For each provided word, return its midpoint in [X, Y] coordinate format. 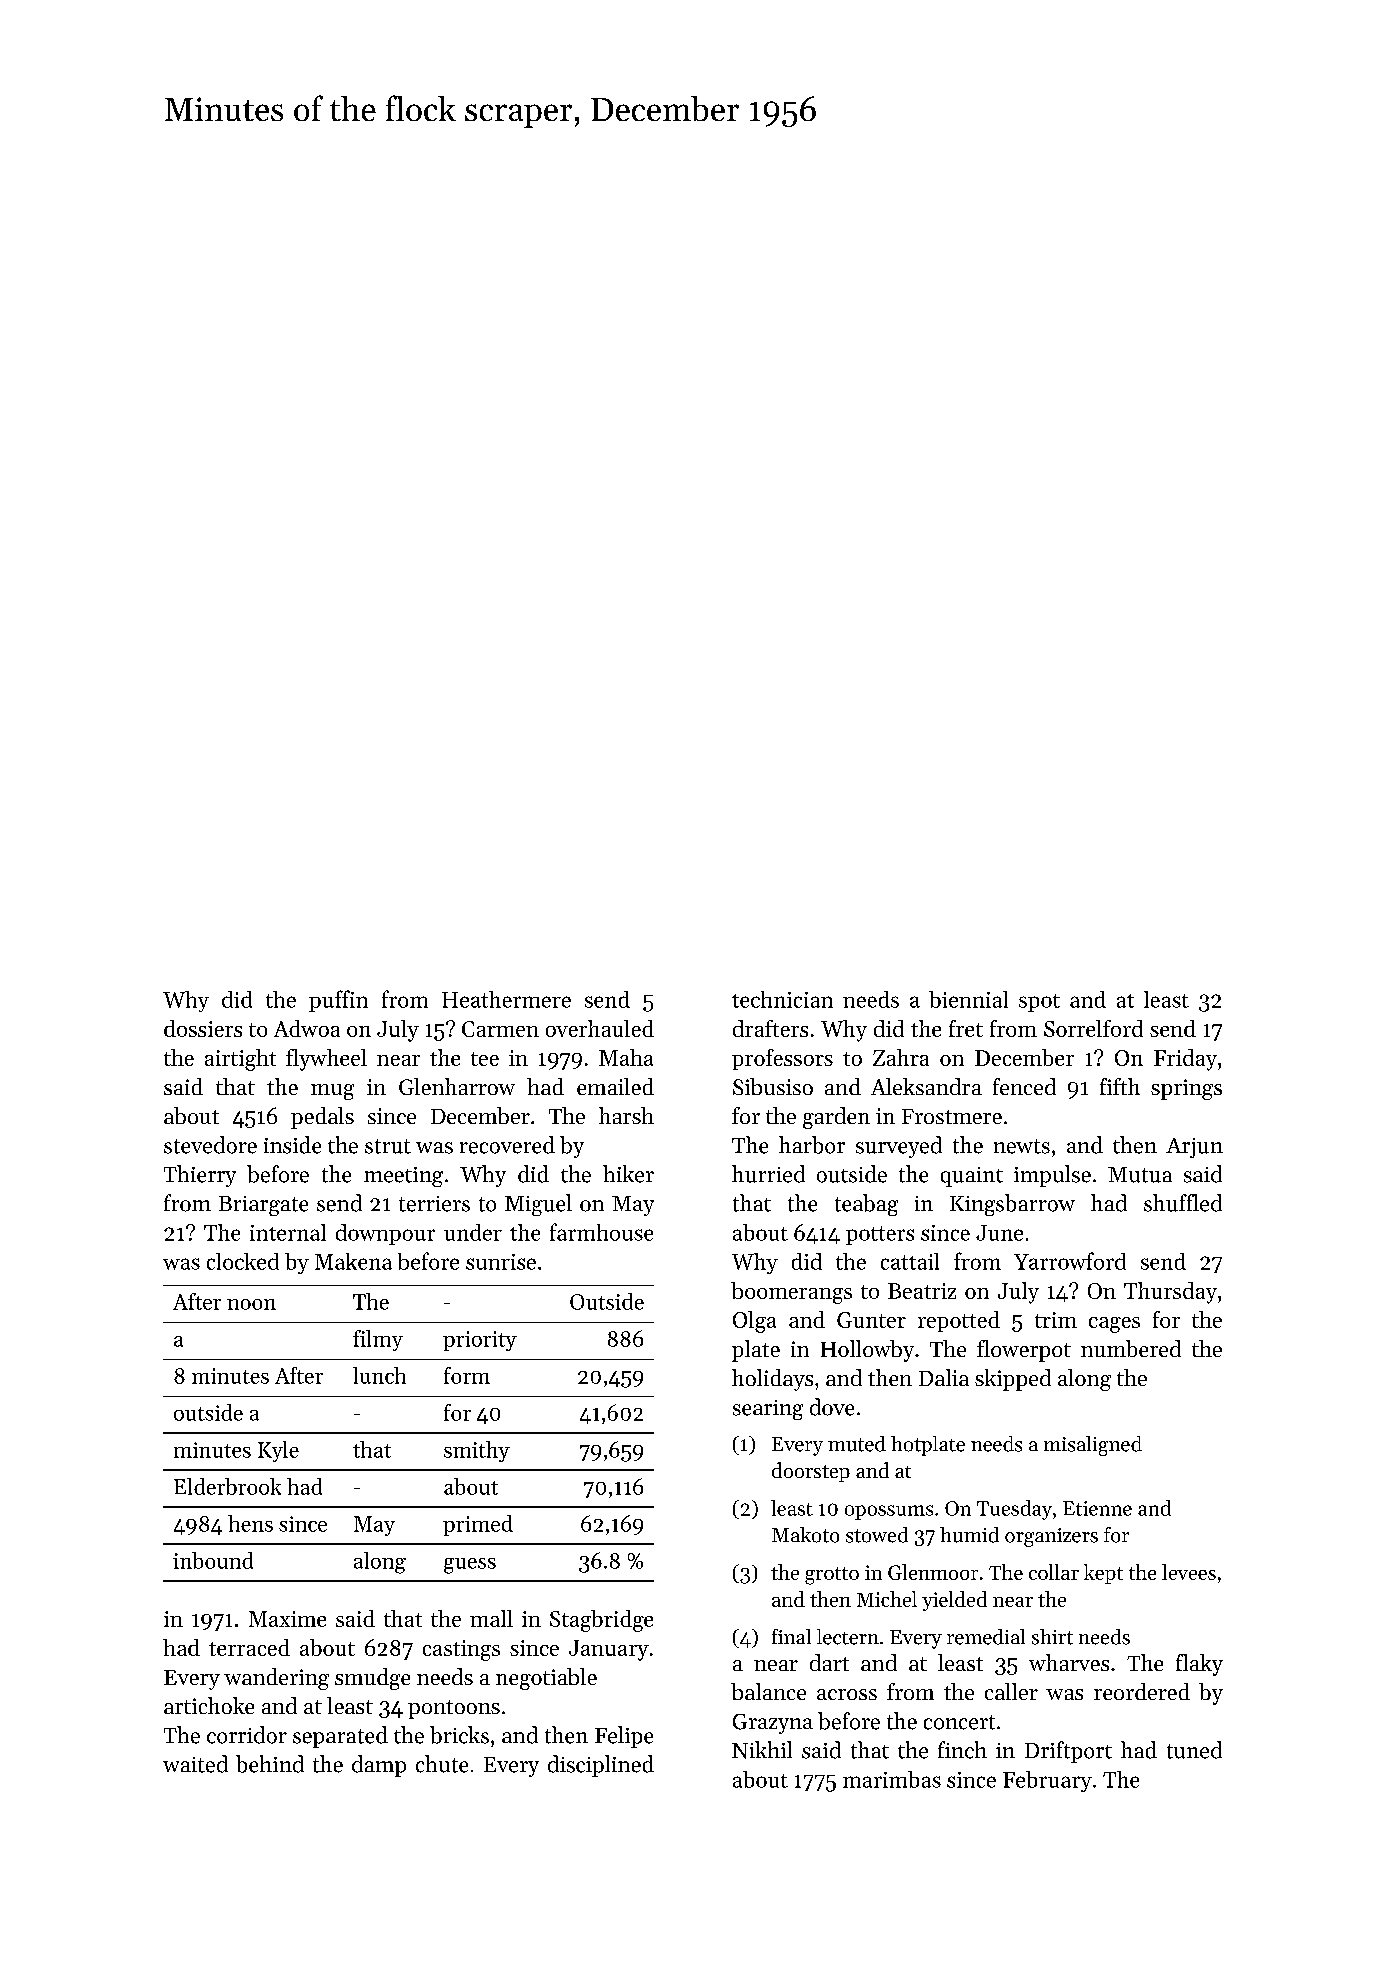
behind [270, 1764]
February [1047, 1781]
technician [782, 999]
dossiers [203, 1028]
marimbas [892, 1779]
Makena [353, 1261]
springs [1186, 1089]
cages [1114, 1325]
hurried [768, 1174]
